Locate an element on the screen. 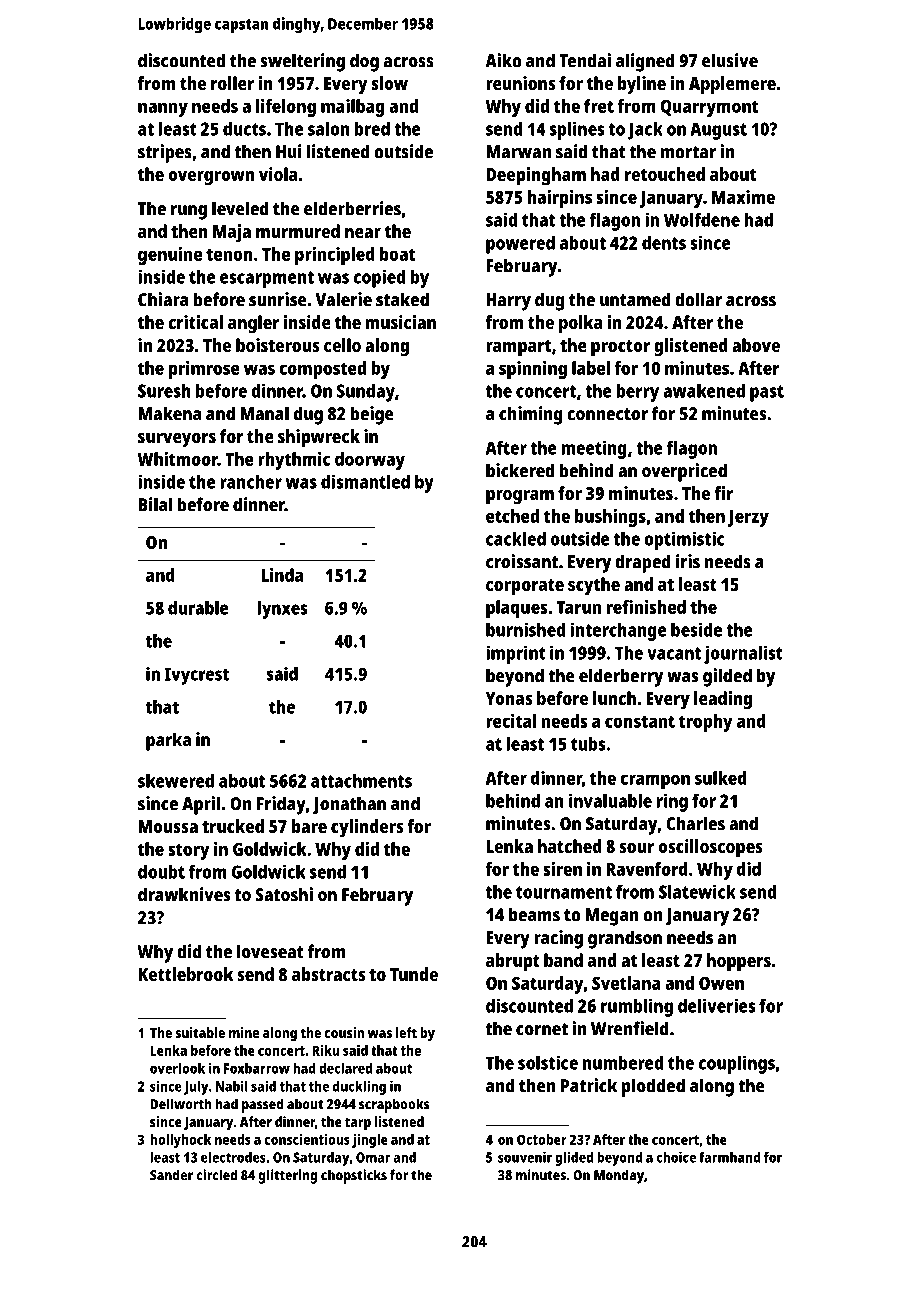  Tendai is located at coordinates (585, 60).
